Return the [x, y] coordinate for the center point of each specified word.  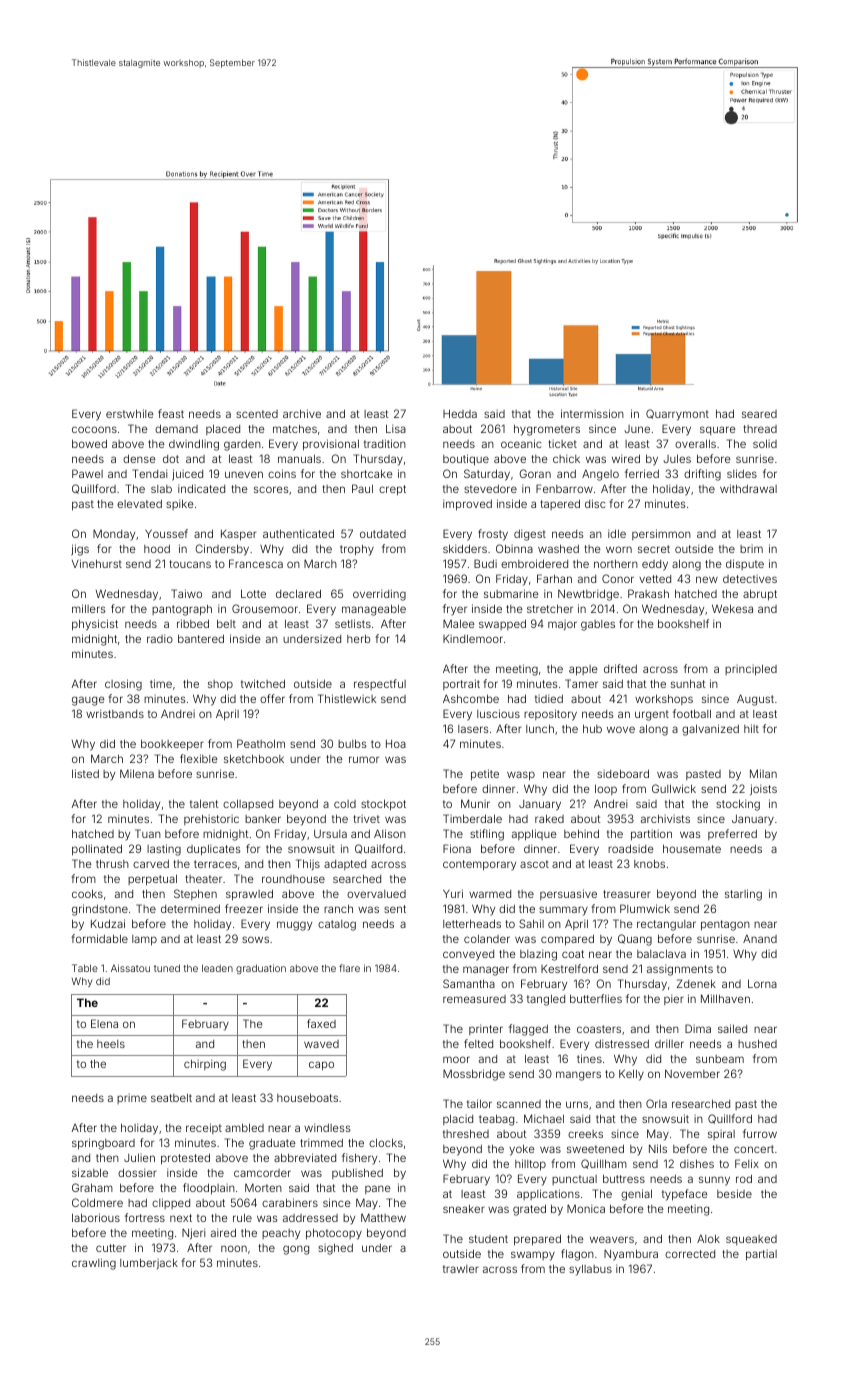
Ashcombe [471, 698]
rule [242, 1218]
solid [765, 443]
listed [85, 773]
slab [161, 489]
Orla [656, 1103]
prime [132, 1099]
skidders [465, 548]
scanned [519, 1104]
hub [592, 728]
